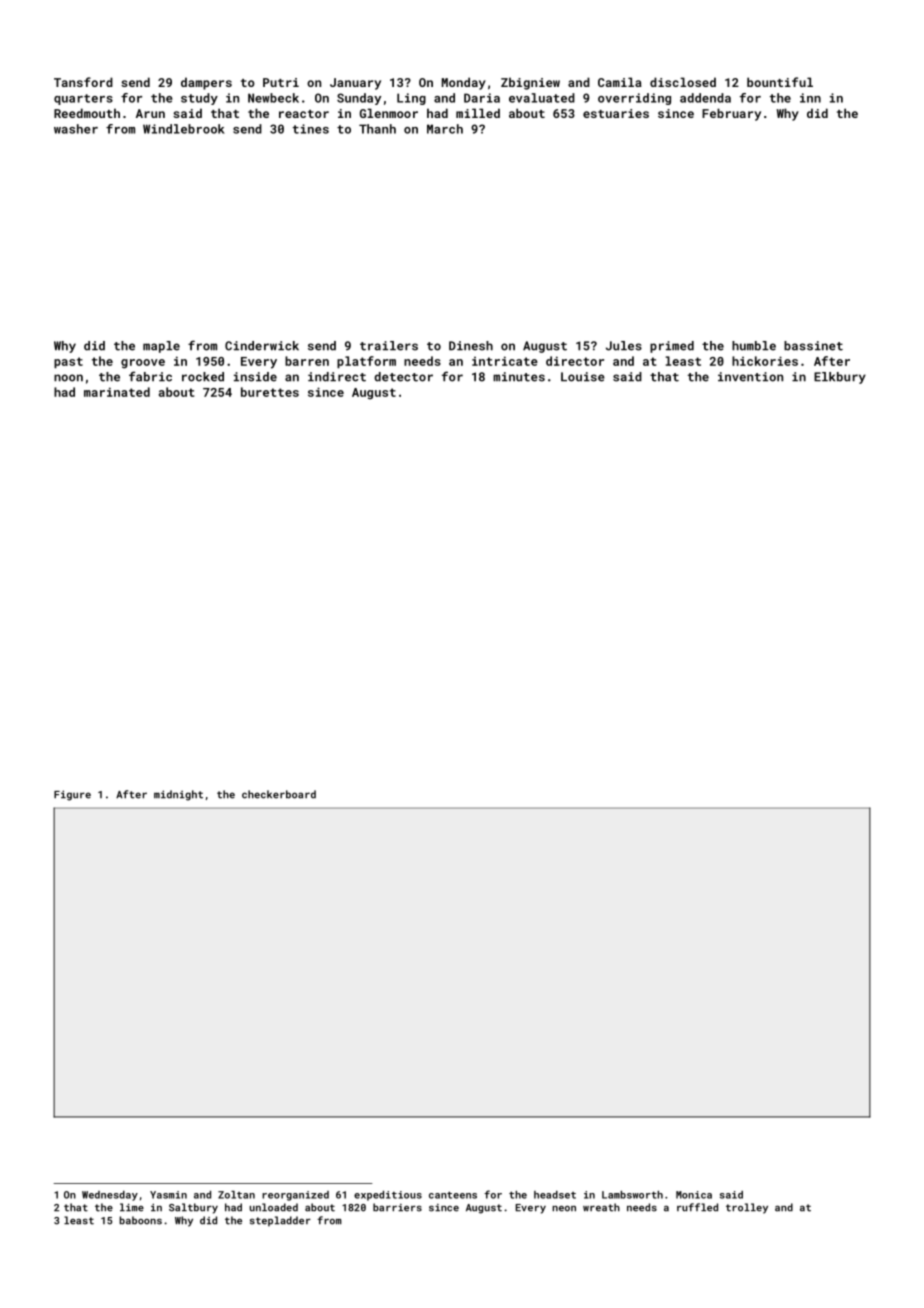 The height and width of the screenshot is (1308, 924). I want to click on Cinderwick, so click(262, 346).
